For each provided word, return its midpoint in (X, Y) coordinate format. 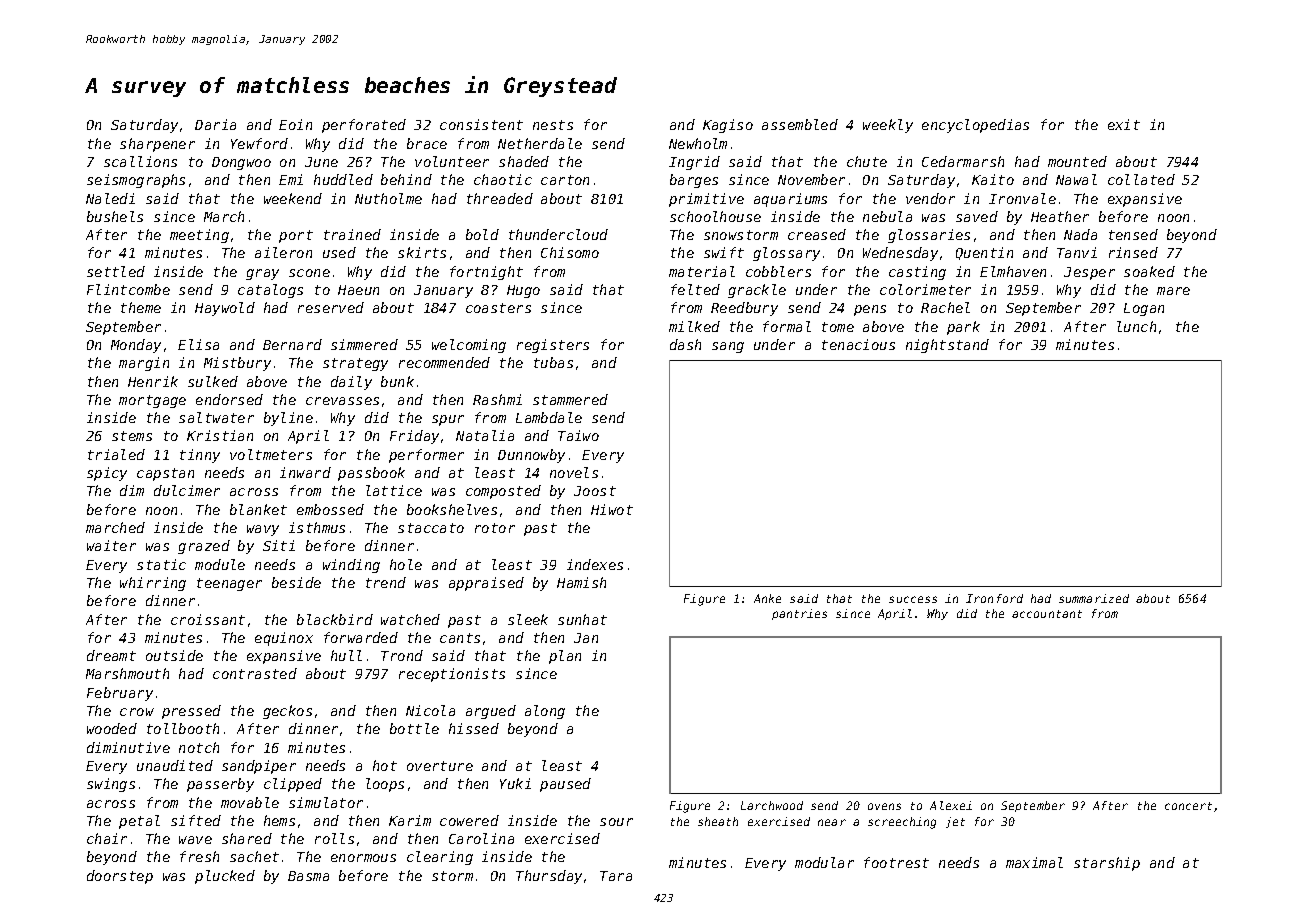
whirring (153, 584)
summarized (1094, 598)
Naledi (110, 198)
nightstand (947, 346)
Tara (616, 876)
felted (695, 289)
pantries (799, 614)
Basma (308, 876)
